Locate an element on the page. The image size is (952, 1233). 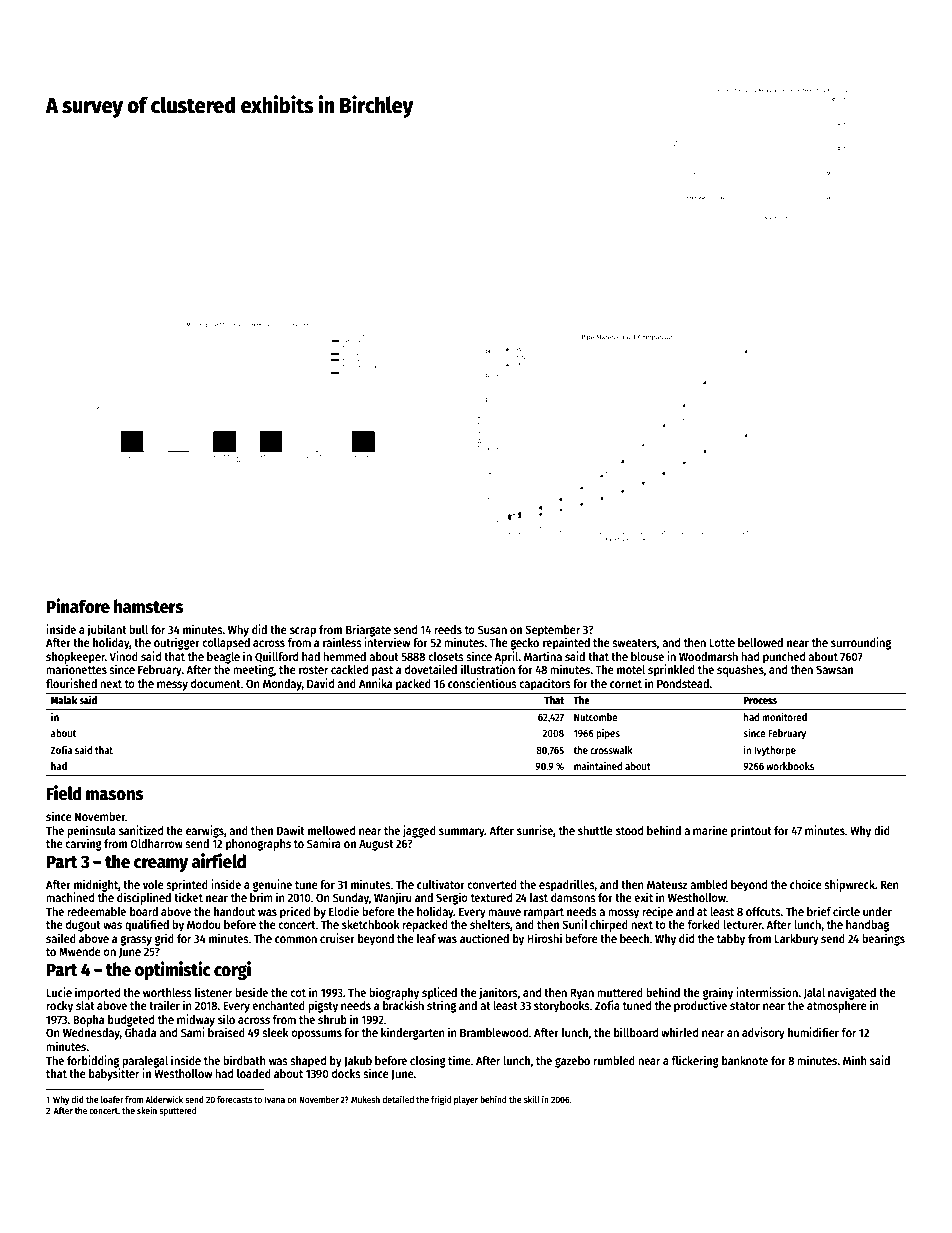
Lotte is located at coordinates (722, 642).
